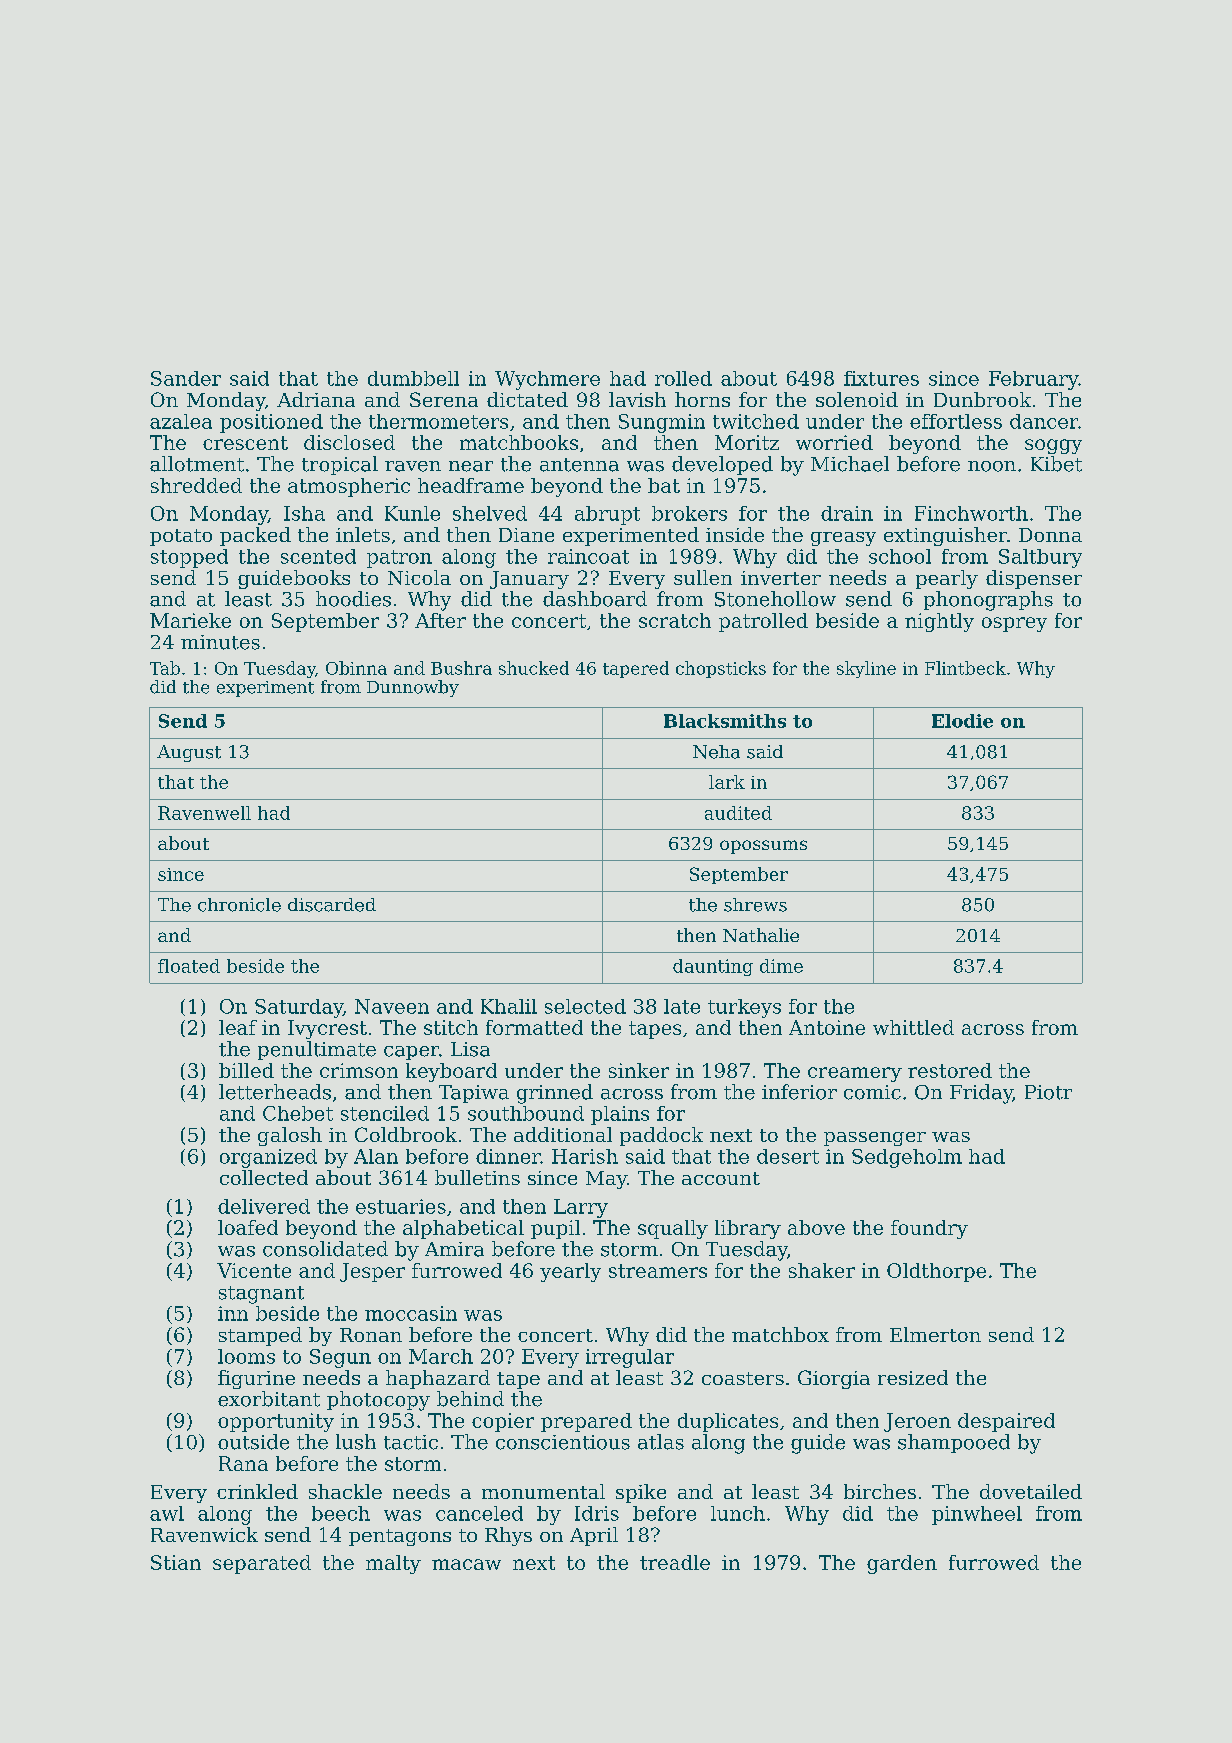 The height and width of the screenshot is (1743, 1232). I want to click on Elodie, so click(962, 721).
